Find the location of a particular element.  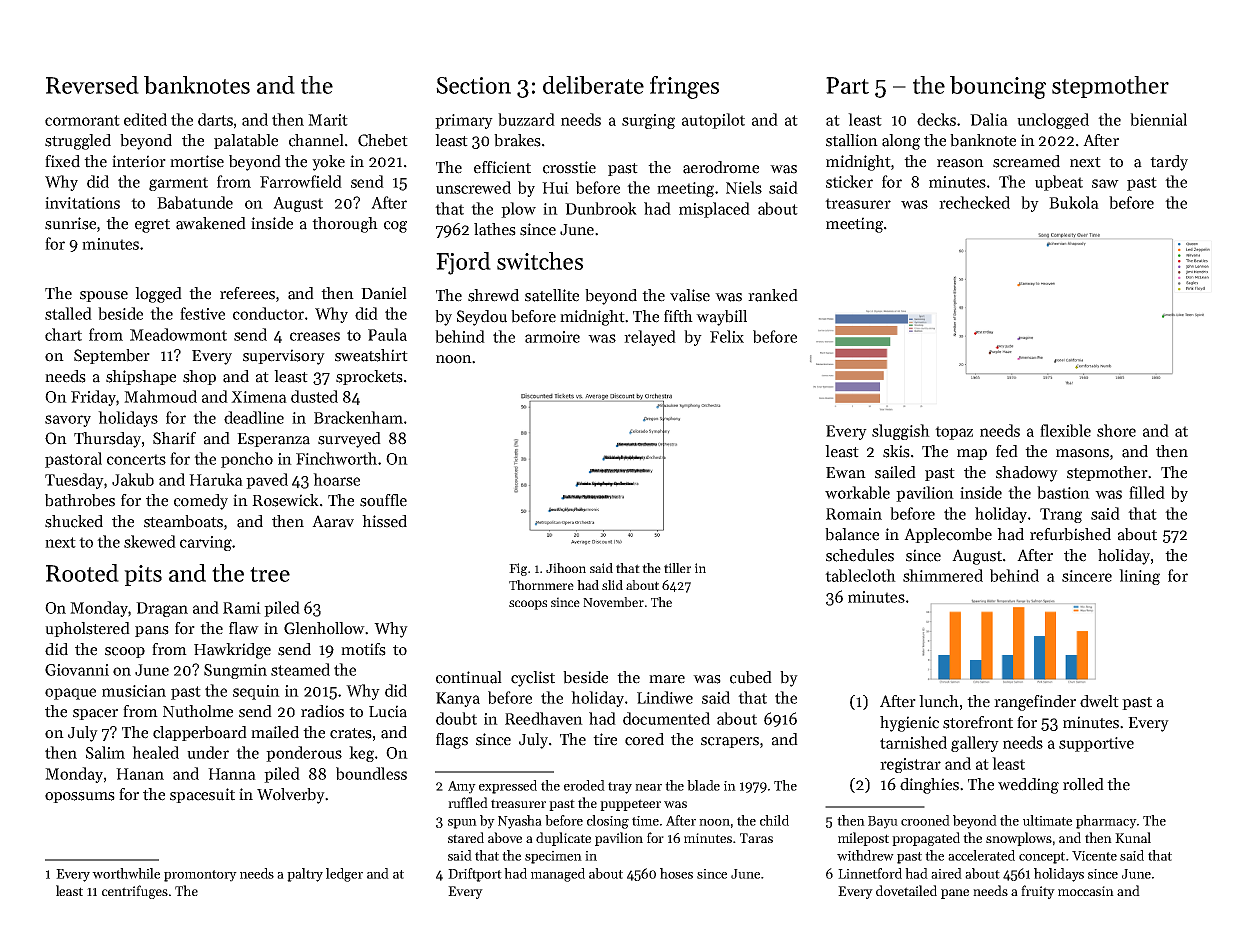

cyclist is located at coordinates (533, 679).
